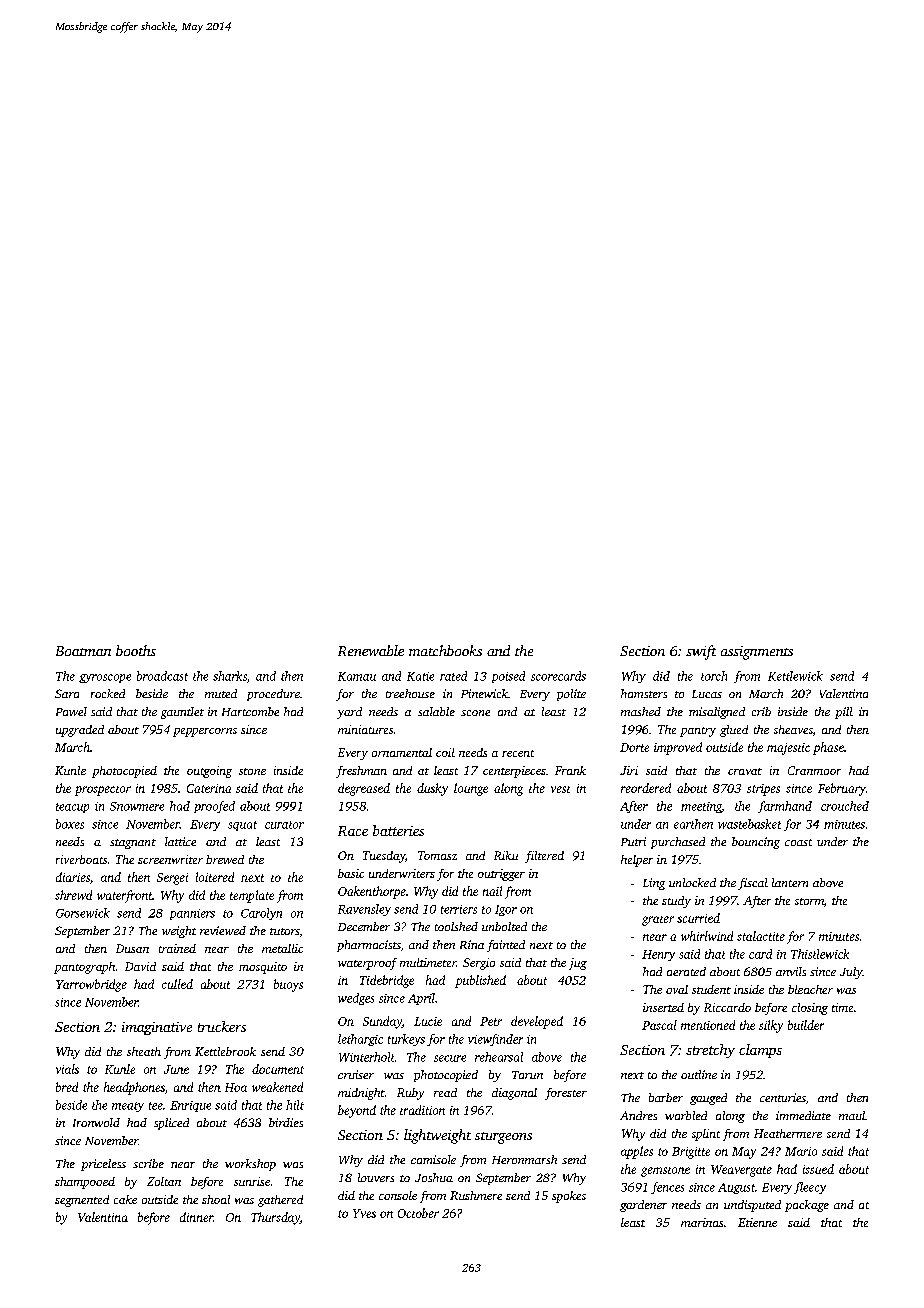  What do you see at coordinates (432, 789) in the screenshot?
I see `dusky` at bounding box center [432, 789].
